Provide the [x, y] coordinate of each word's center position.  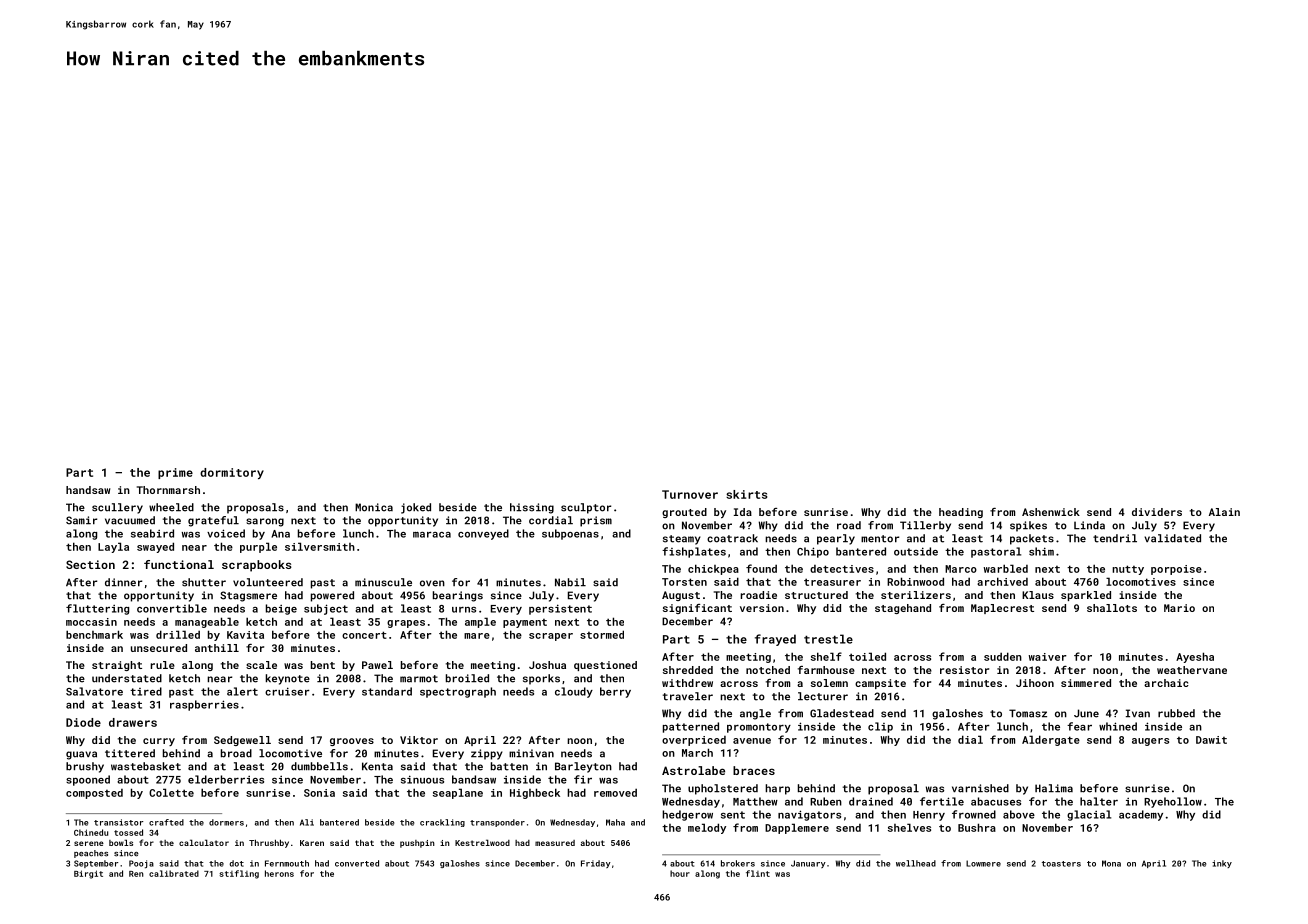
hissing [532, 508]
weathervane [1192, 670]
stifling [239, 874]
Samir [81, 520]
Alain [1224, 512]
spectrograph [458, 692]
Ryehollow [1173, 802]
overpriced [694, 741]
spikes [1028, 526]
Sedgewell [242, 741]
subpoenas [570, 534]
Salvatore [94, 691]
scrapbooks [257, 566]
